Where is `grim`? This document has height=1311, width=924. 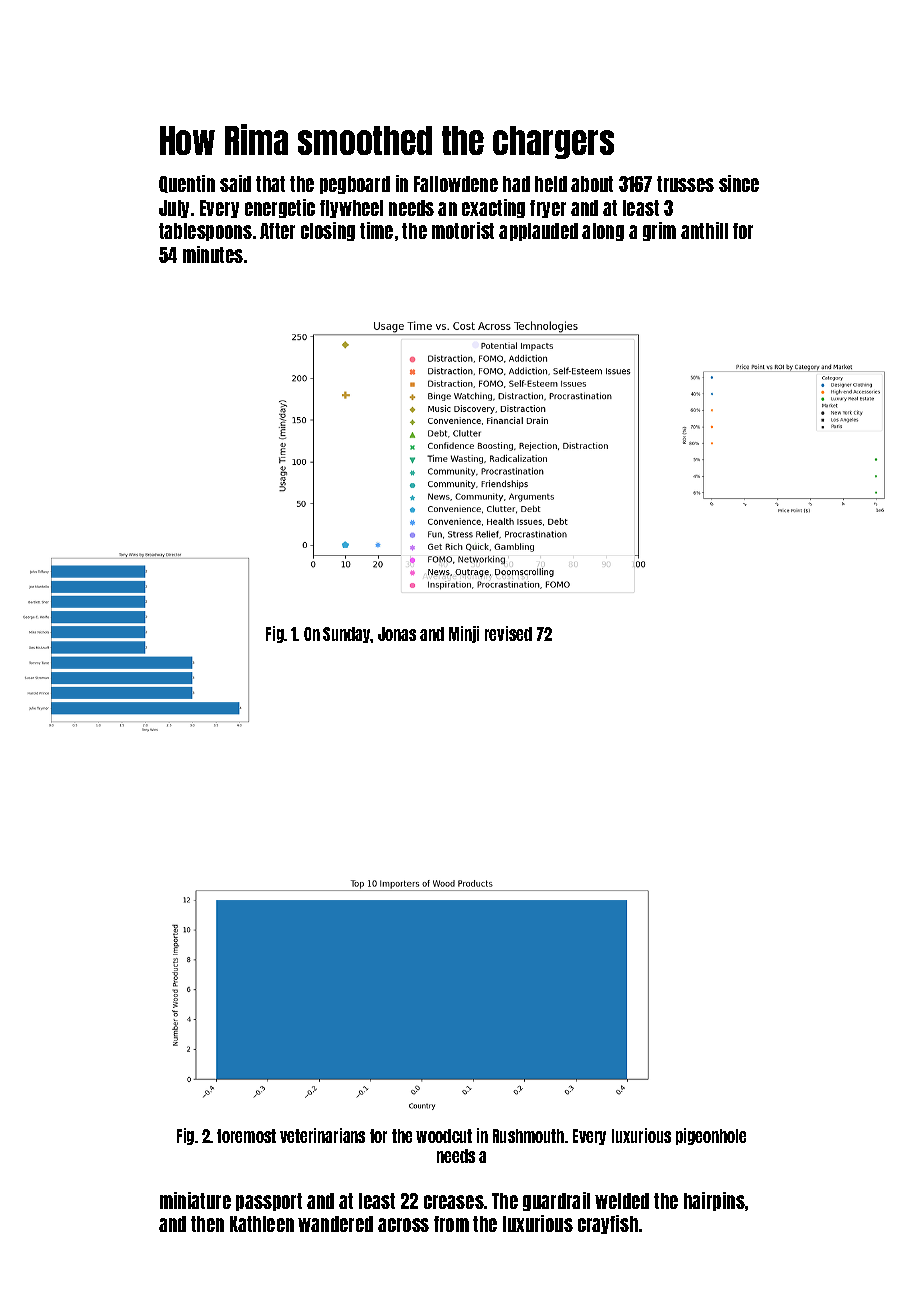
grim is located at coordinates (659, 231).
